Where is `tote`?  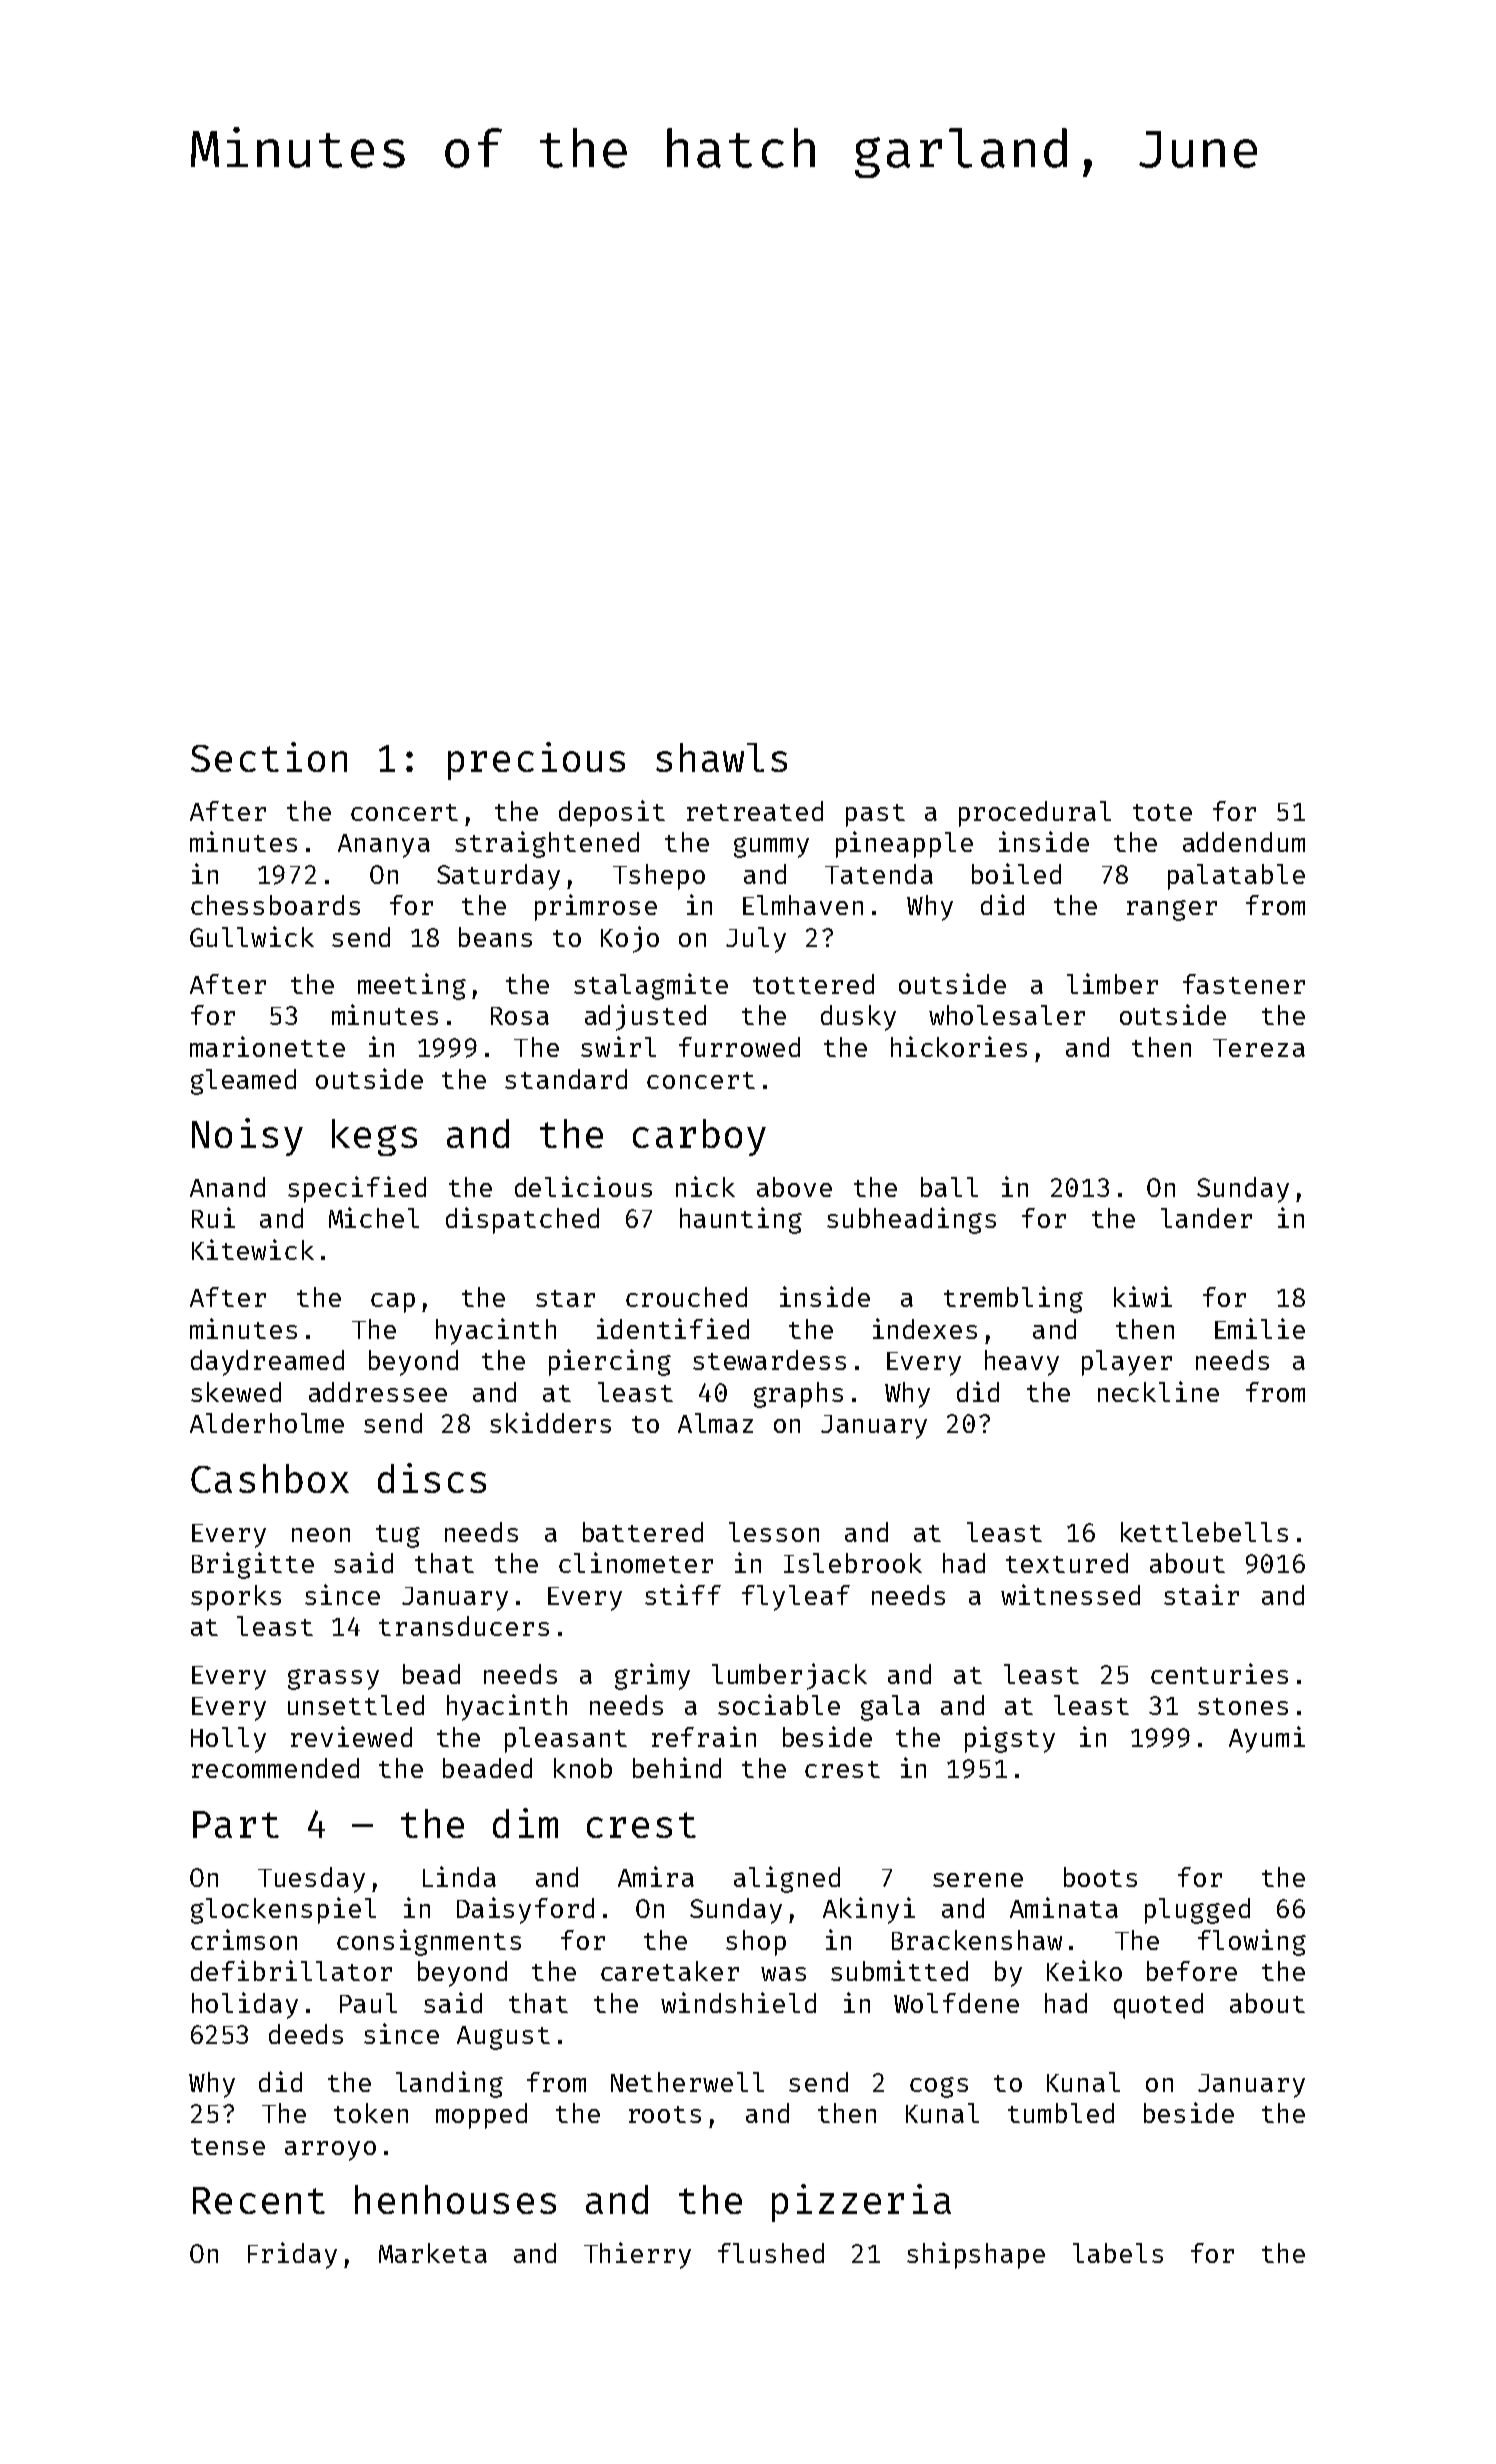 tote is located at coordinates (1162, 812).
